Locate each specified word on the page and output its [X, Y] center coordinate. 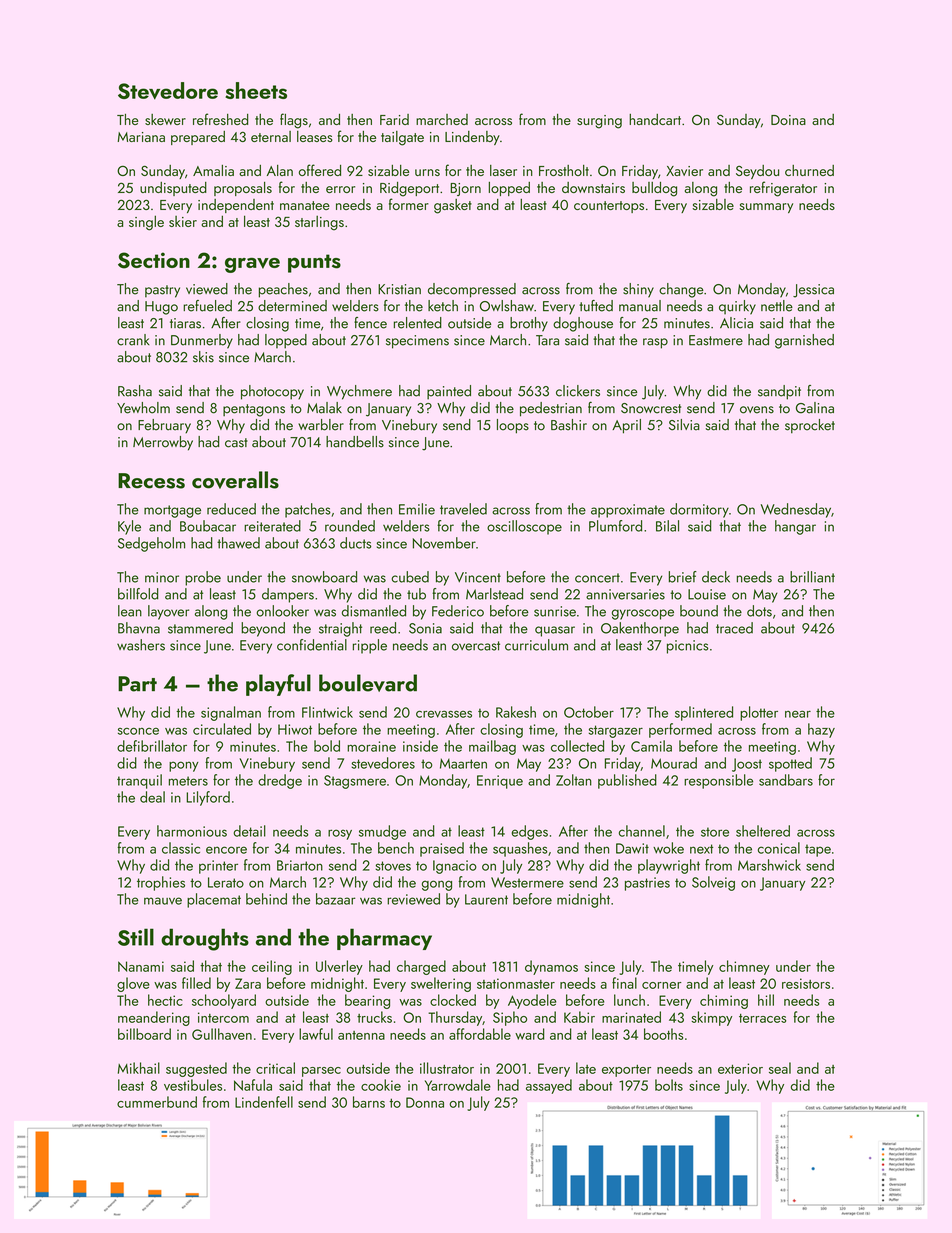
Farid [394, 119]
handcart [655, 119]
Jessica [813, 291]
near [798, 714]
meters [188, 781]
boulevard [368, 683]
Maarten [463, 763]
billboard [144, 1034]
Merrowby [163, 443]
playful [278, 685]
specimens [417, 342]
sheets [256, 90]
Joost [747, 765]
